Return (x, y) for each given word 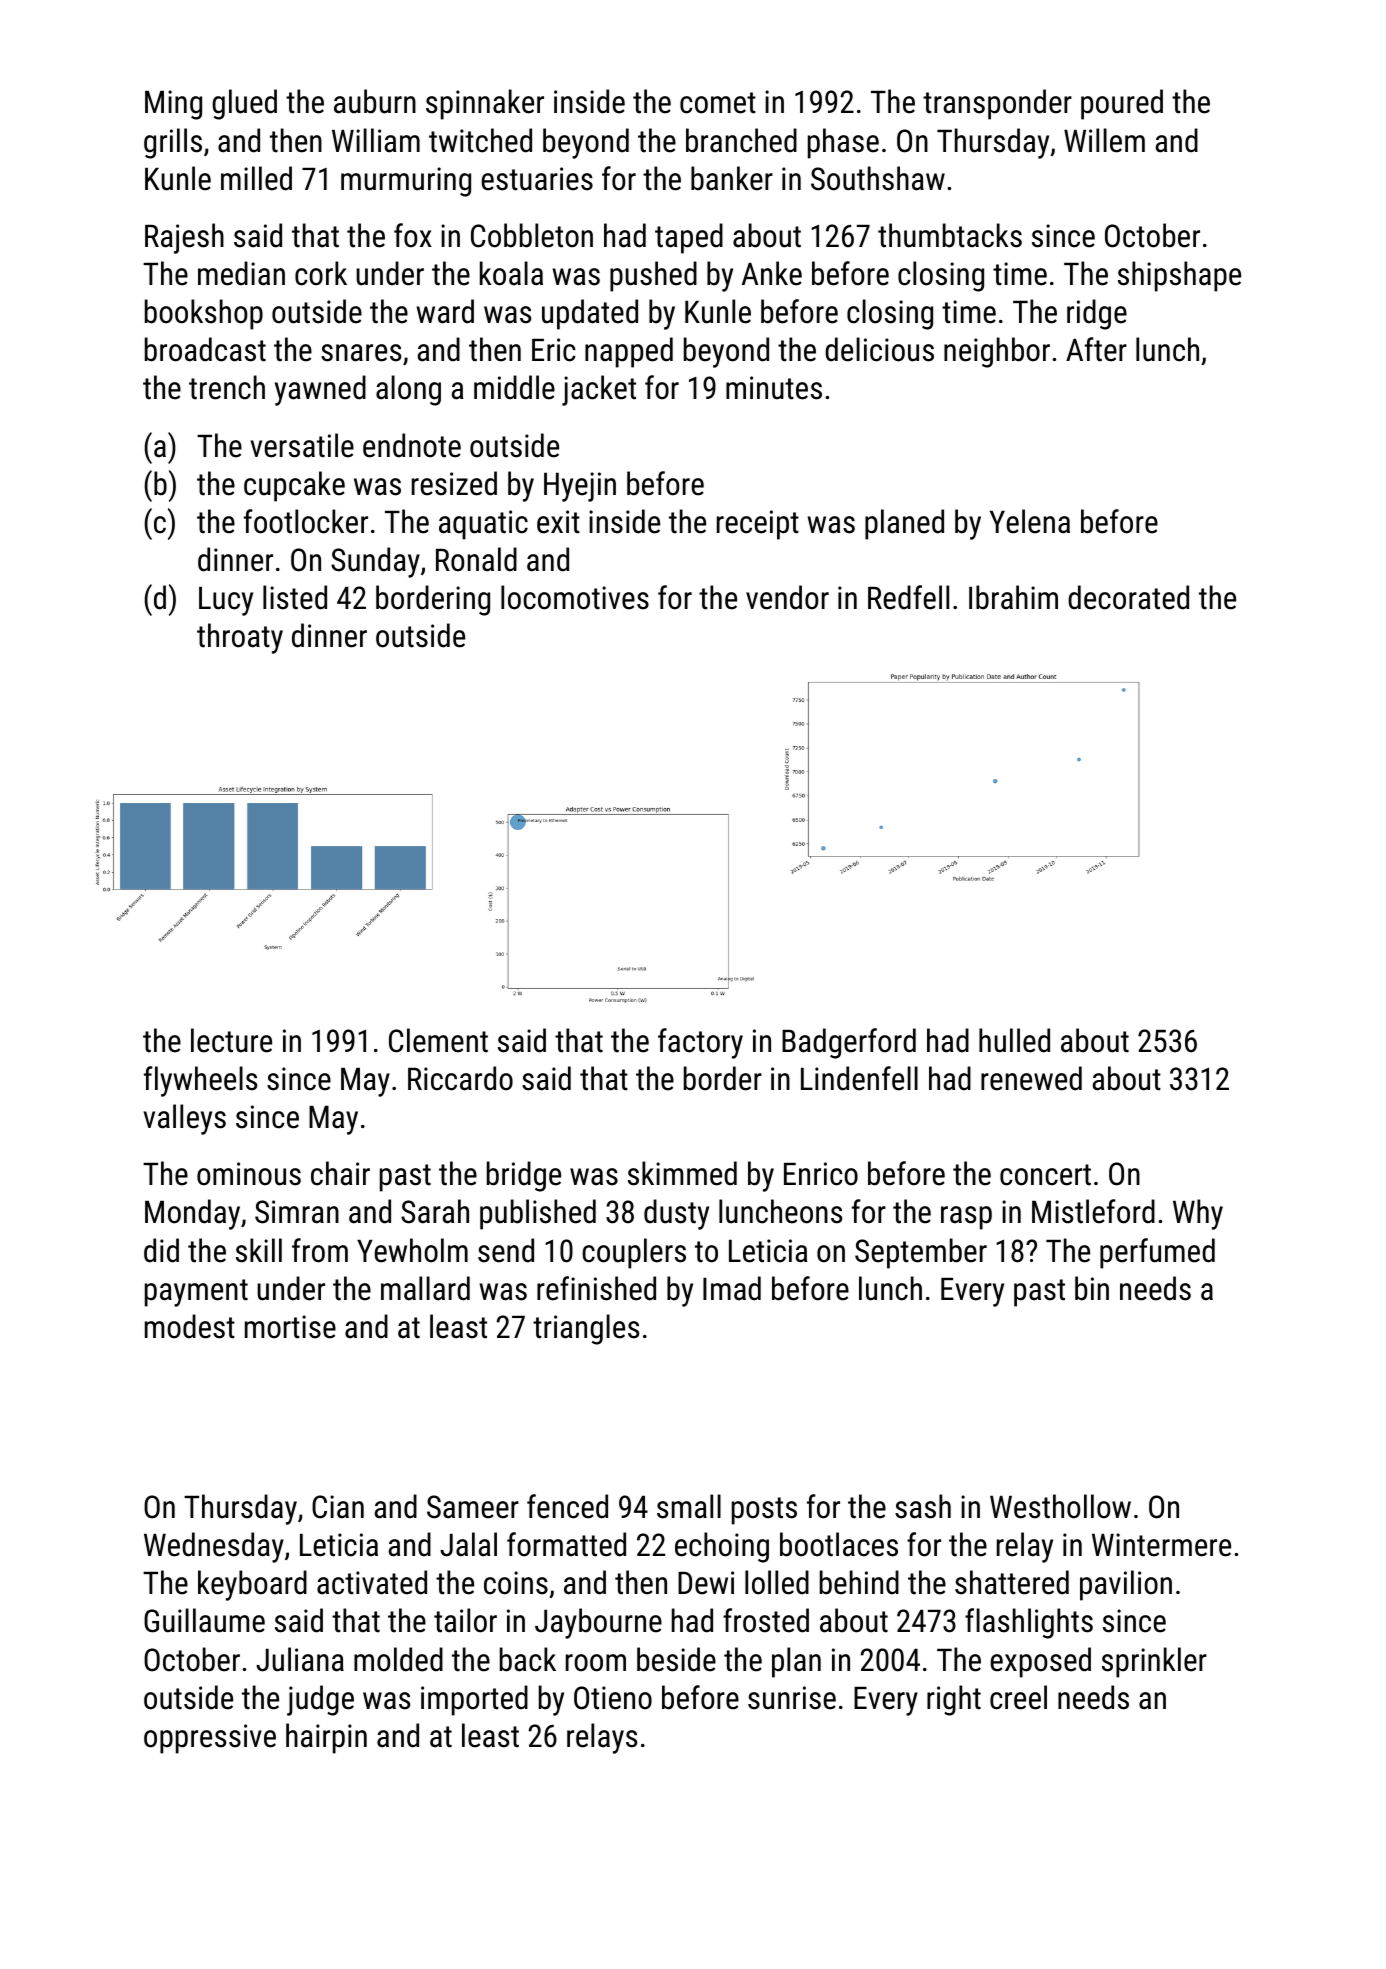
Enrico (821, 1174)
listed (295, 597)
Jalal (468, 1544)
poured (1122, 104)
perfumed (1157, 1253)
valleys (185, 1119)
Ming (173, 105)
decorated (1128, 597)
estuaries (537, 179)
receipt (758, 525)
